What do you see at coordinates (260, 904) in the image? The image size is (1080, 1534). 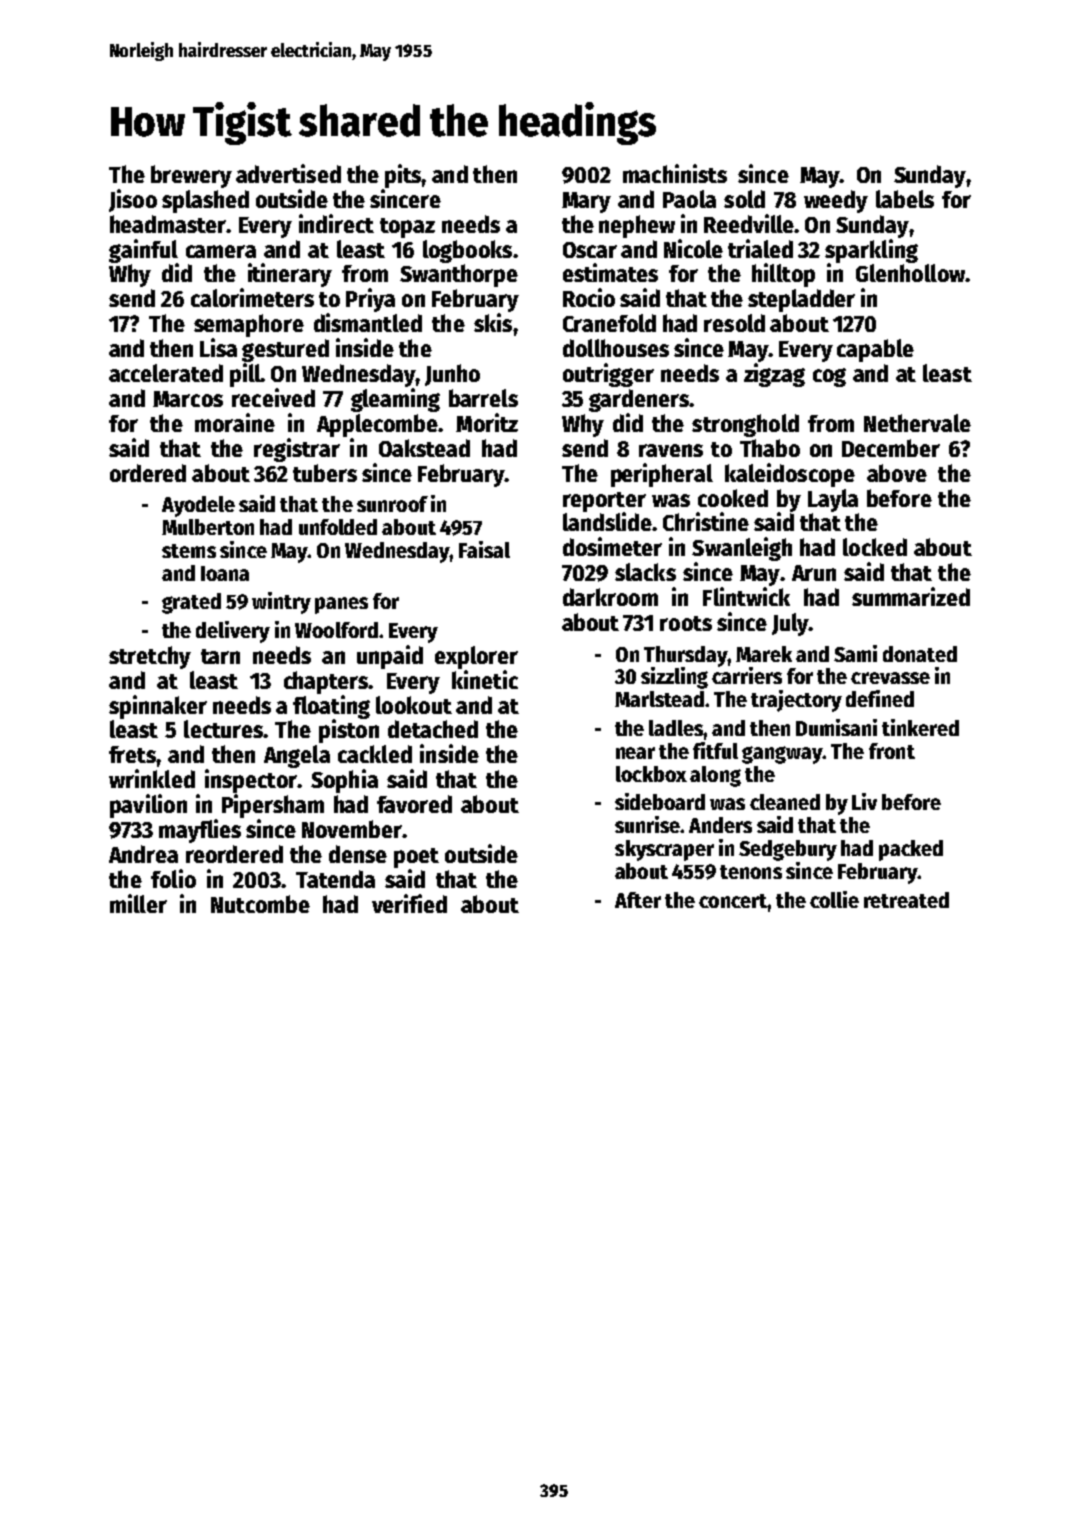 I see `Nutcombe` at bounding box center [260, 904].
